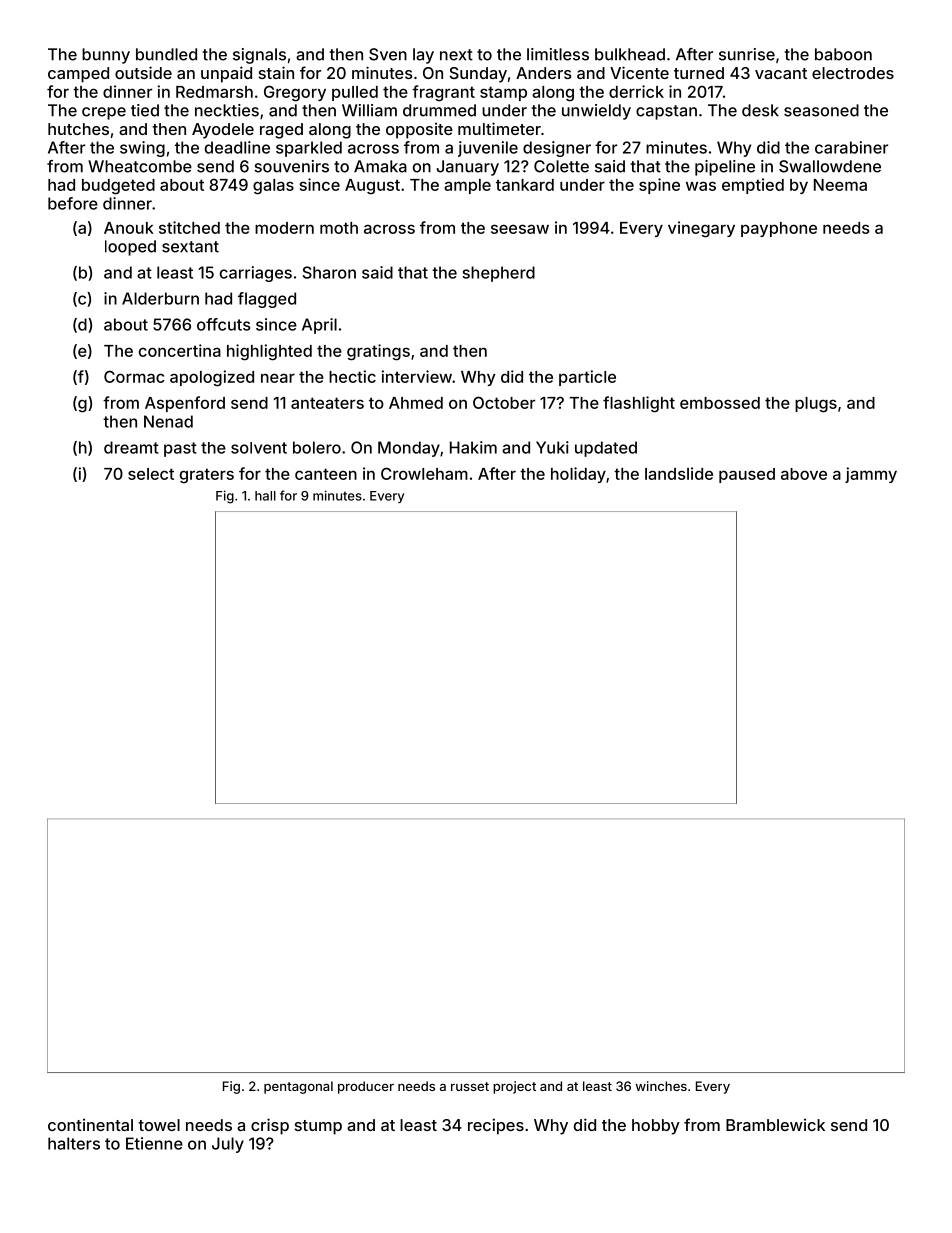 This screenshot has height=1233, width=952. I want to click on Cormac, so click(134, 376).
